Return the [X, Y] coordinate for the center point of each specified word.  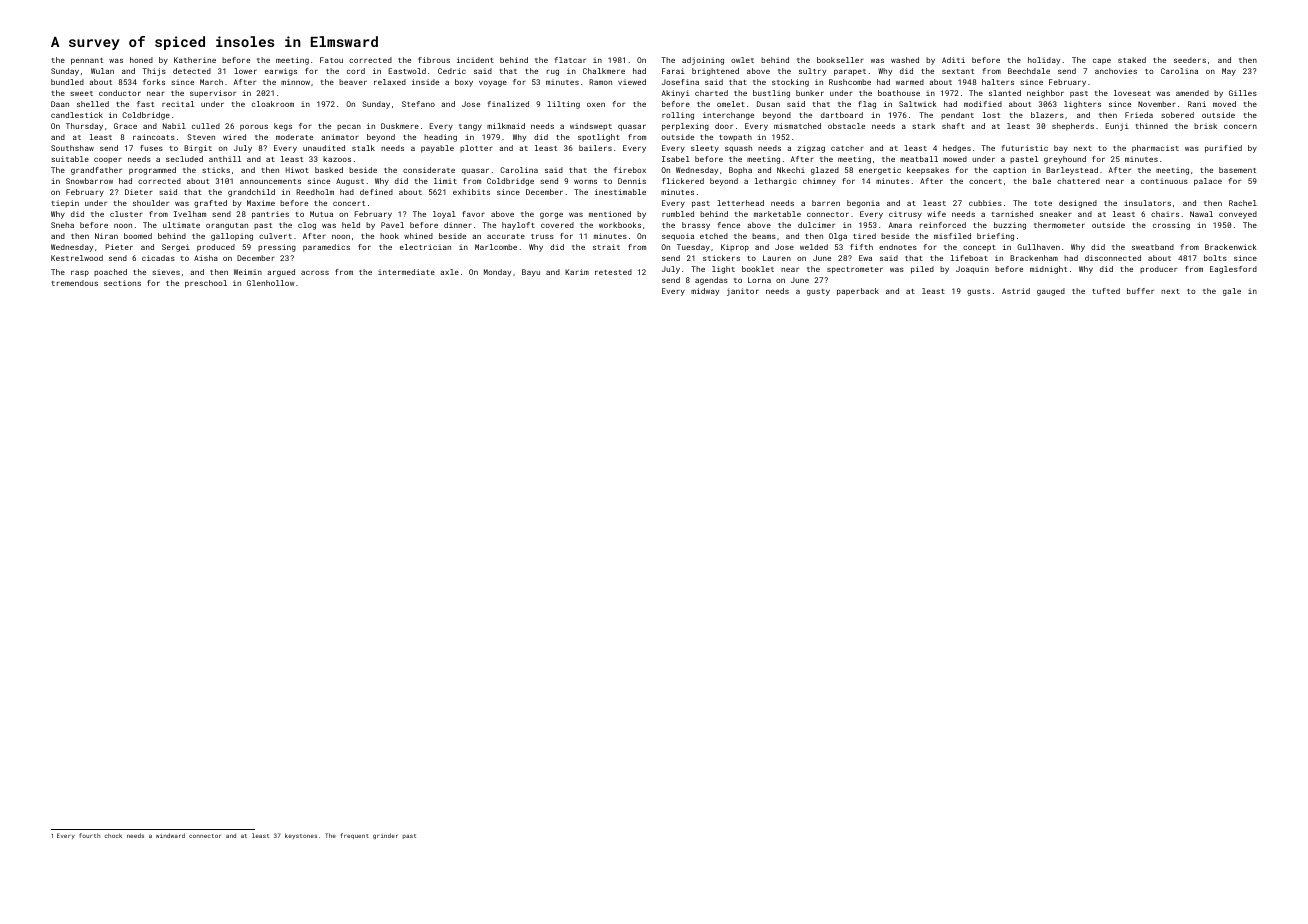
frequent [355, 836]
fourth [89, 835]
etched [714, 236]
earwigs [281, 72]
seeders [1190, 60]
